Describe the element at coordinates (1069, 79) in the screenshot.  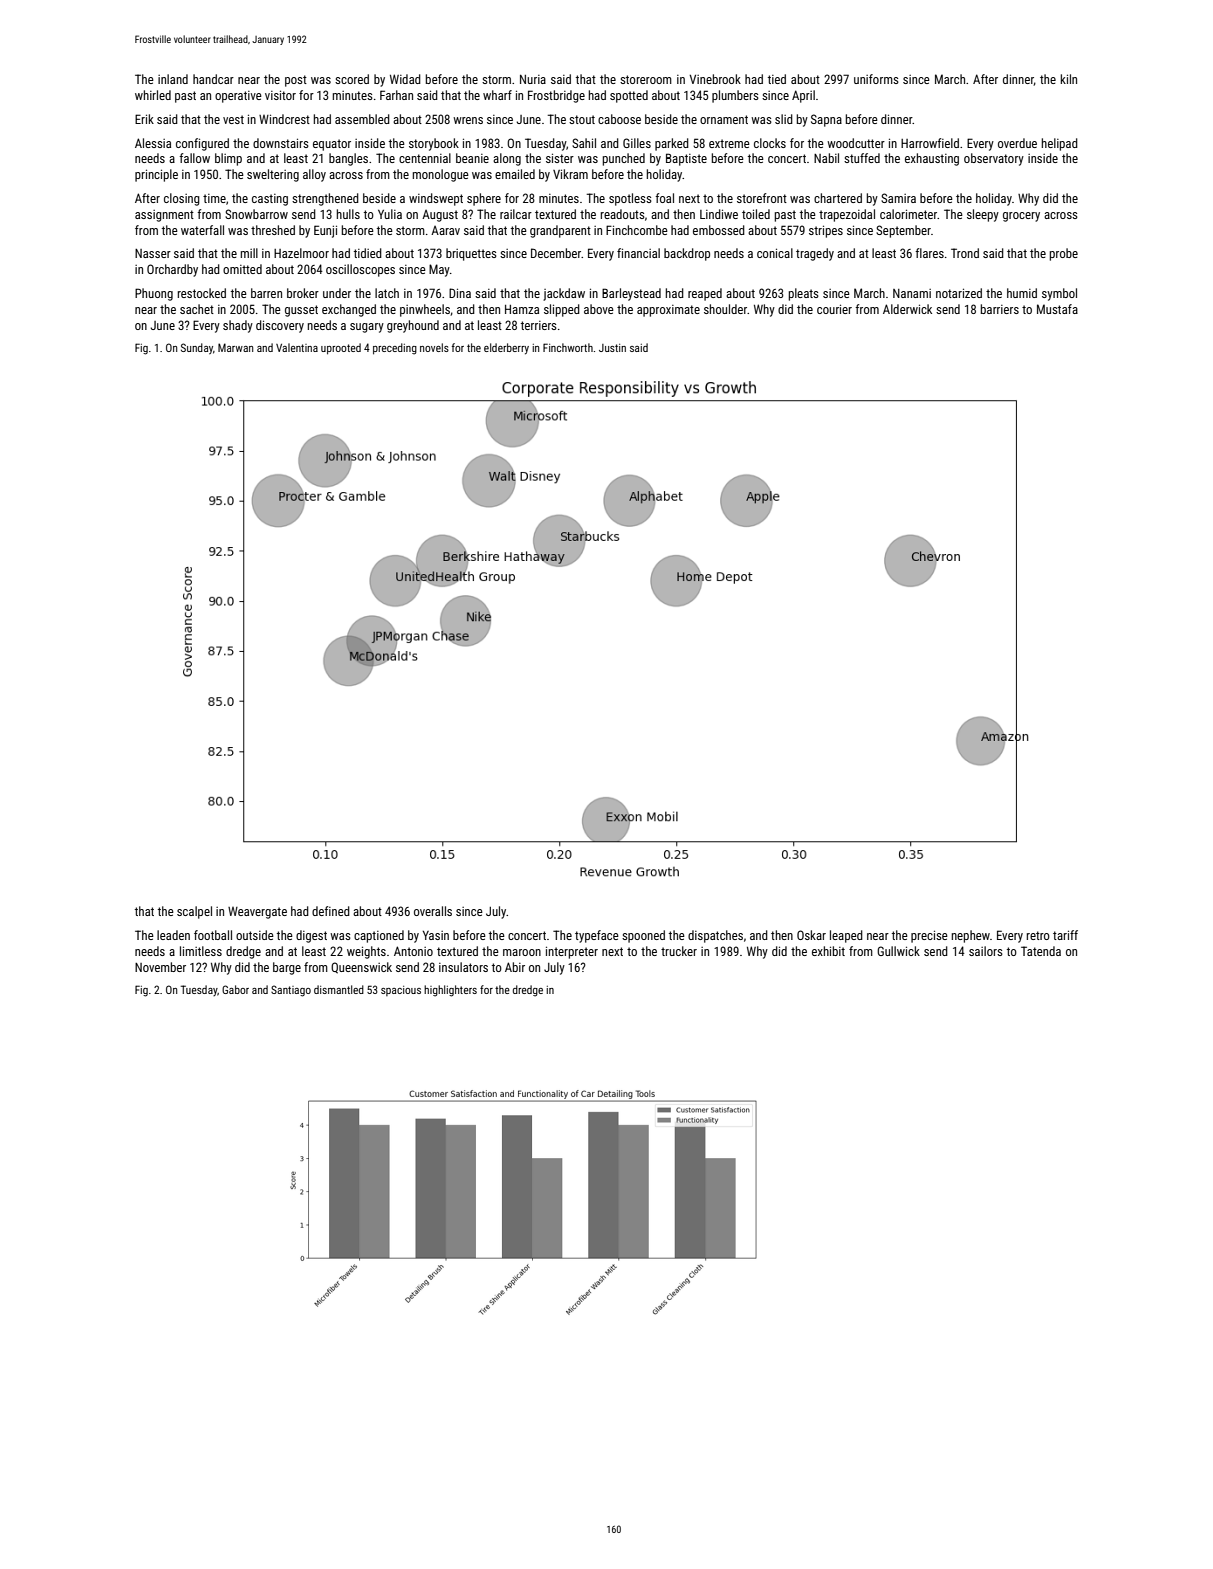
I see `kiln` at that location.
